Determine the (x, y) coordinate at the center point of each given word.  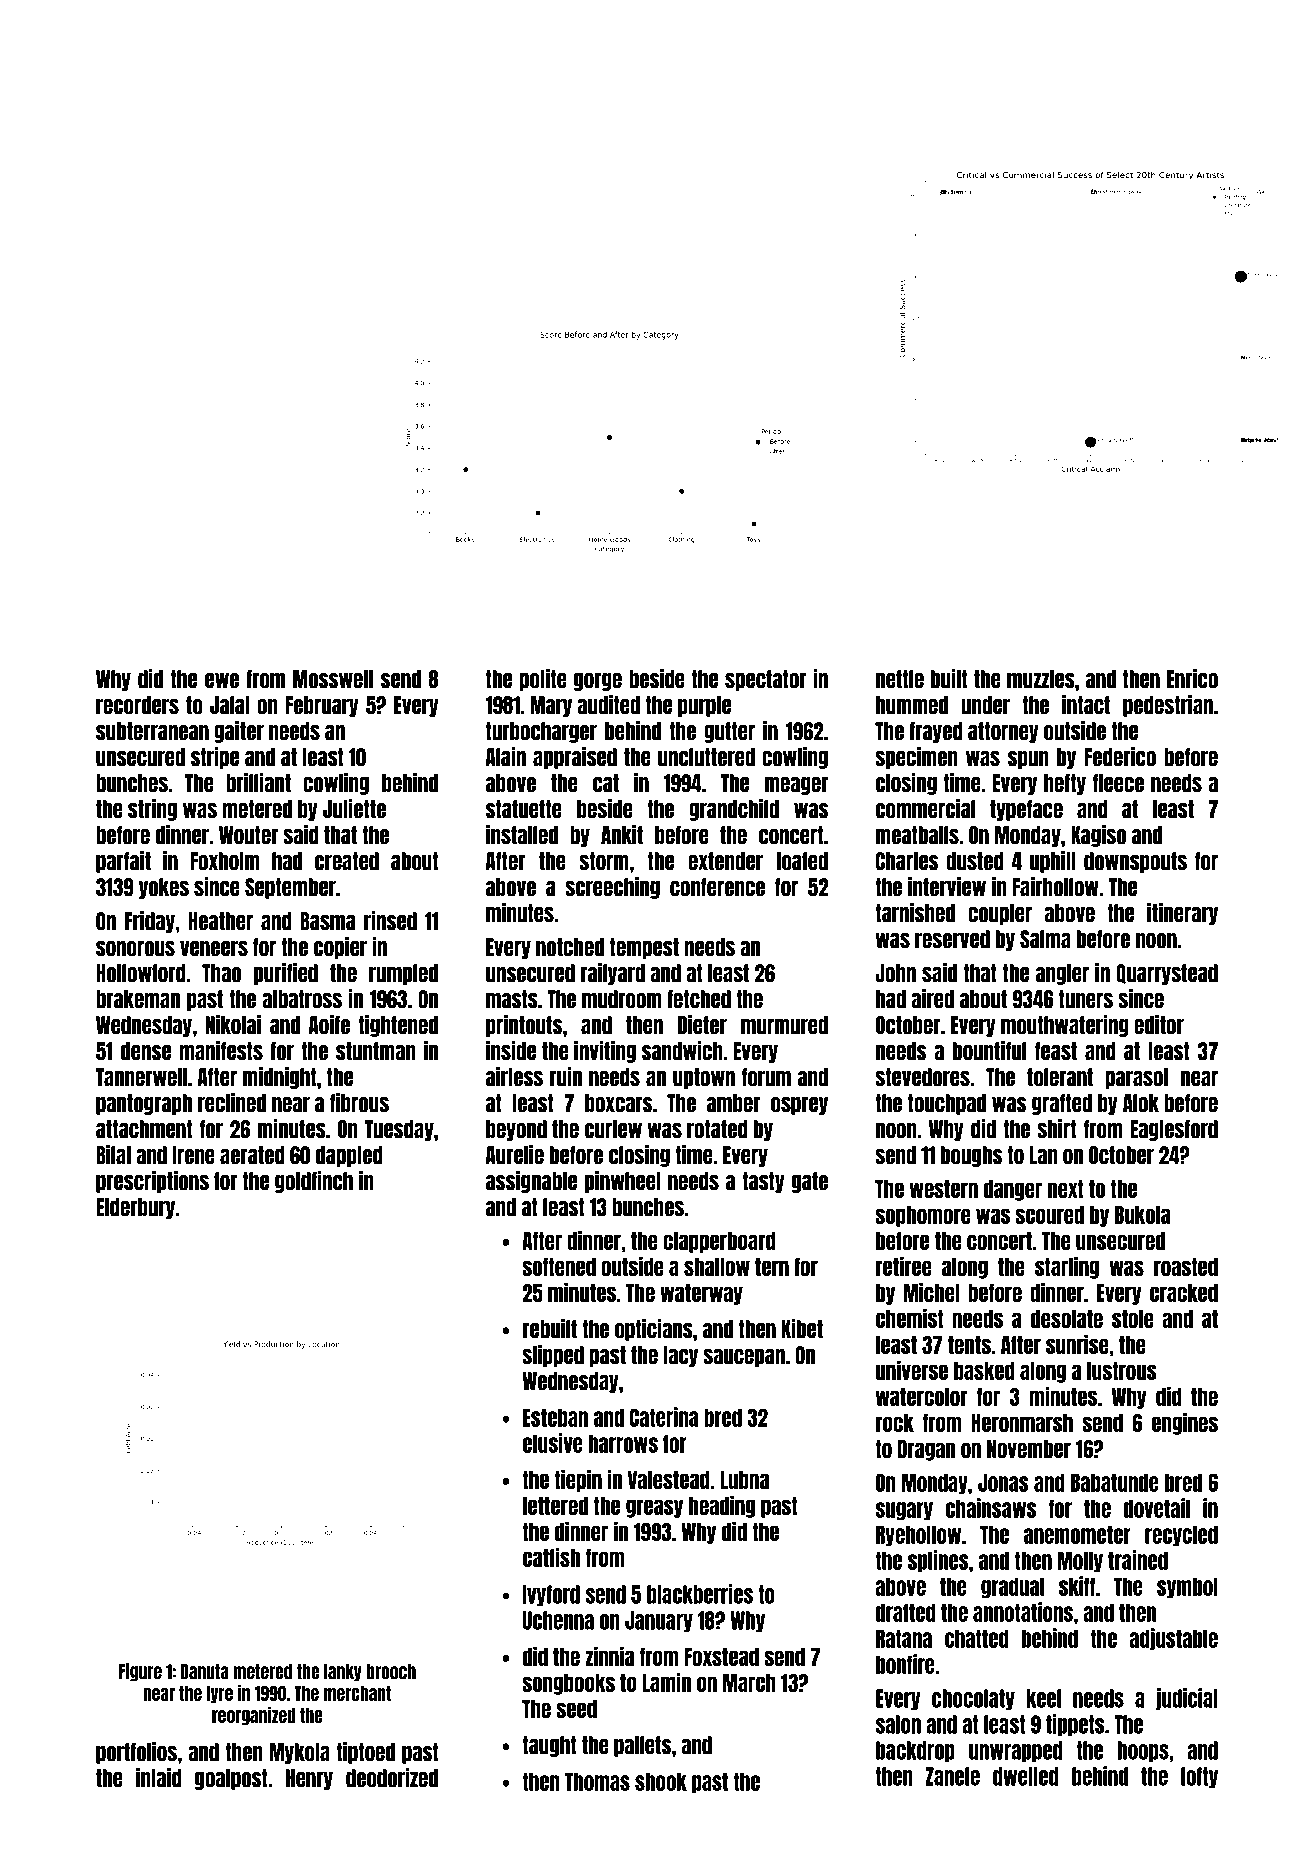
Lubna (744, 1480)
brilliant (258, 783)
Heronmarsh (1022, 1423)
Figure (140, 1672)
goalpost (231, 1779)
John (895, 973)
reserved (952, 939)
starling (1067, 1267)
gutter (729, 732)
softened (559, 1267)
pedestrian (1168, 706)
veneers (214, 949)
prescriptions (152, 1182)
